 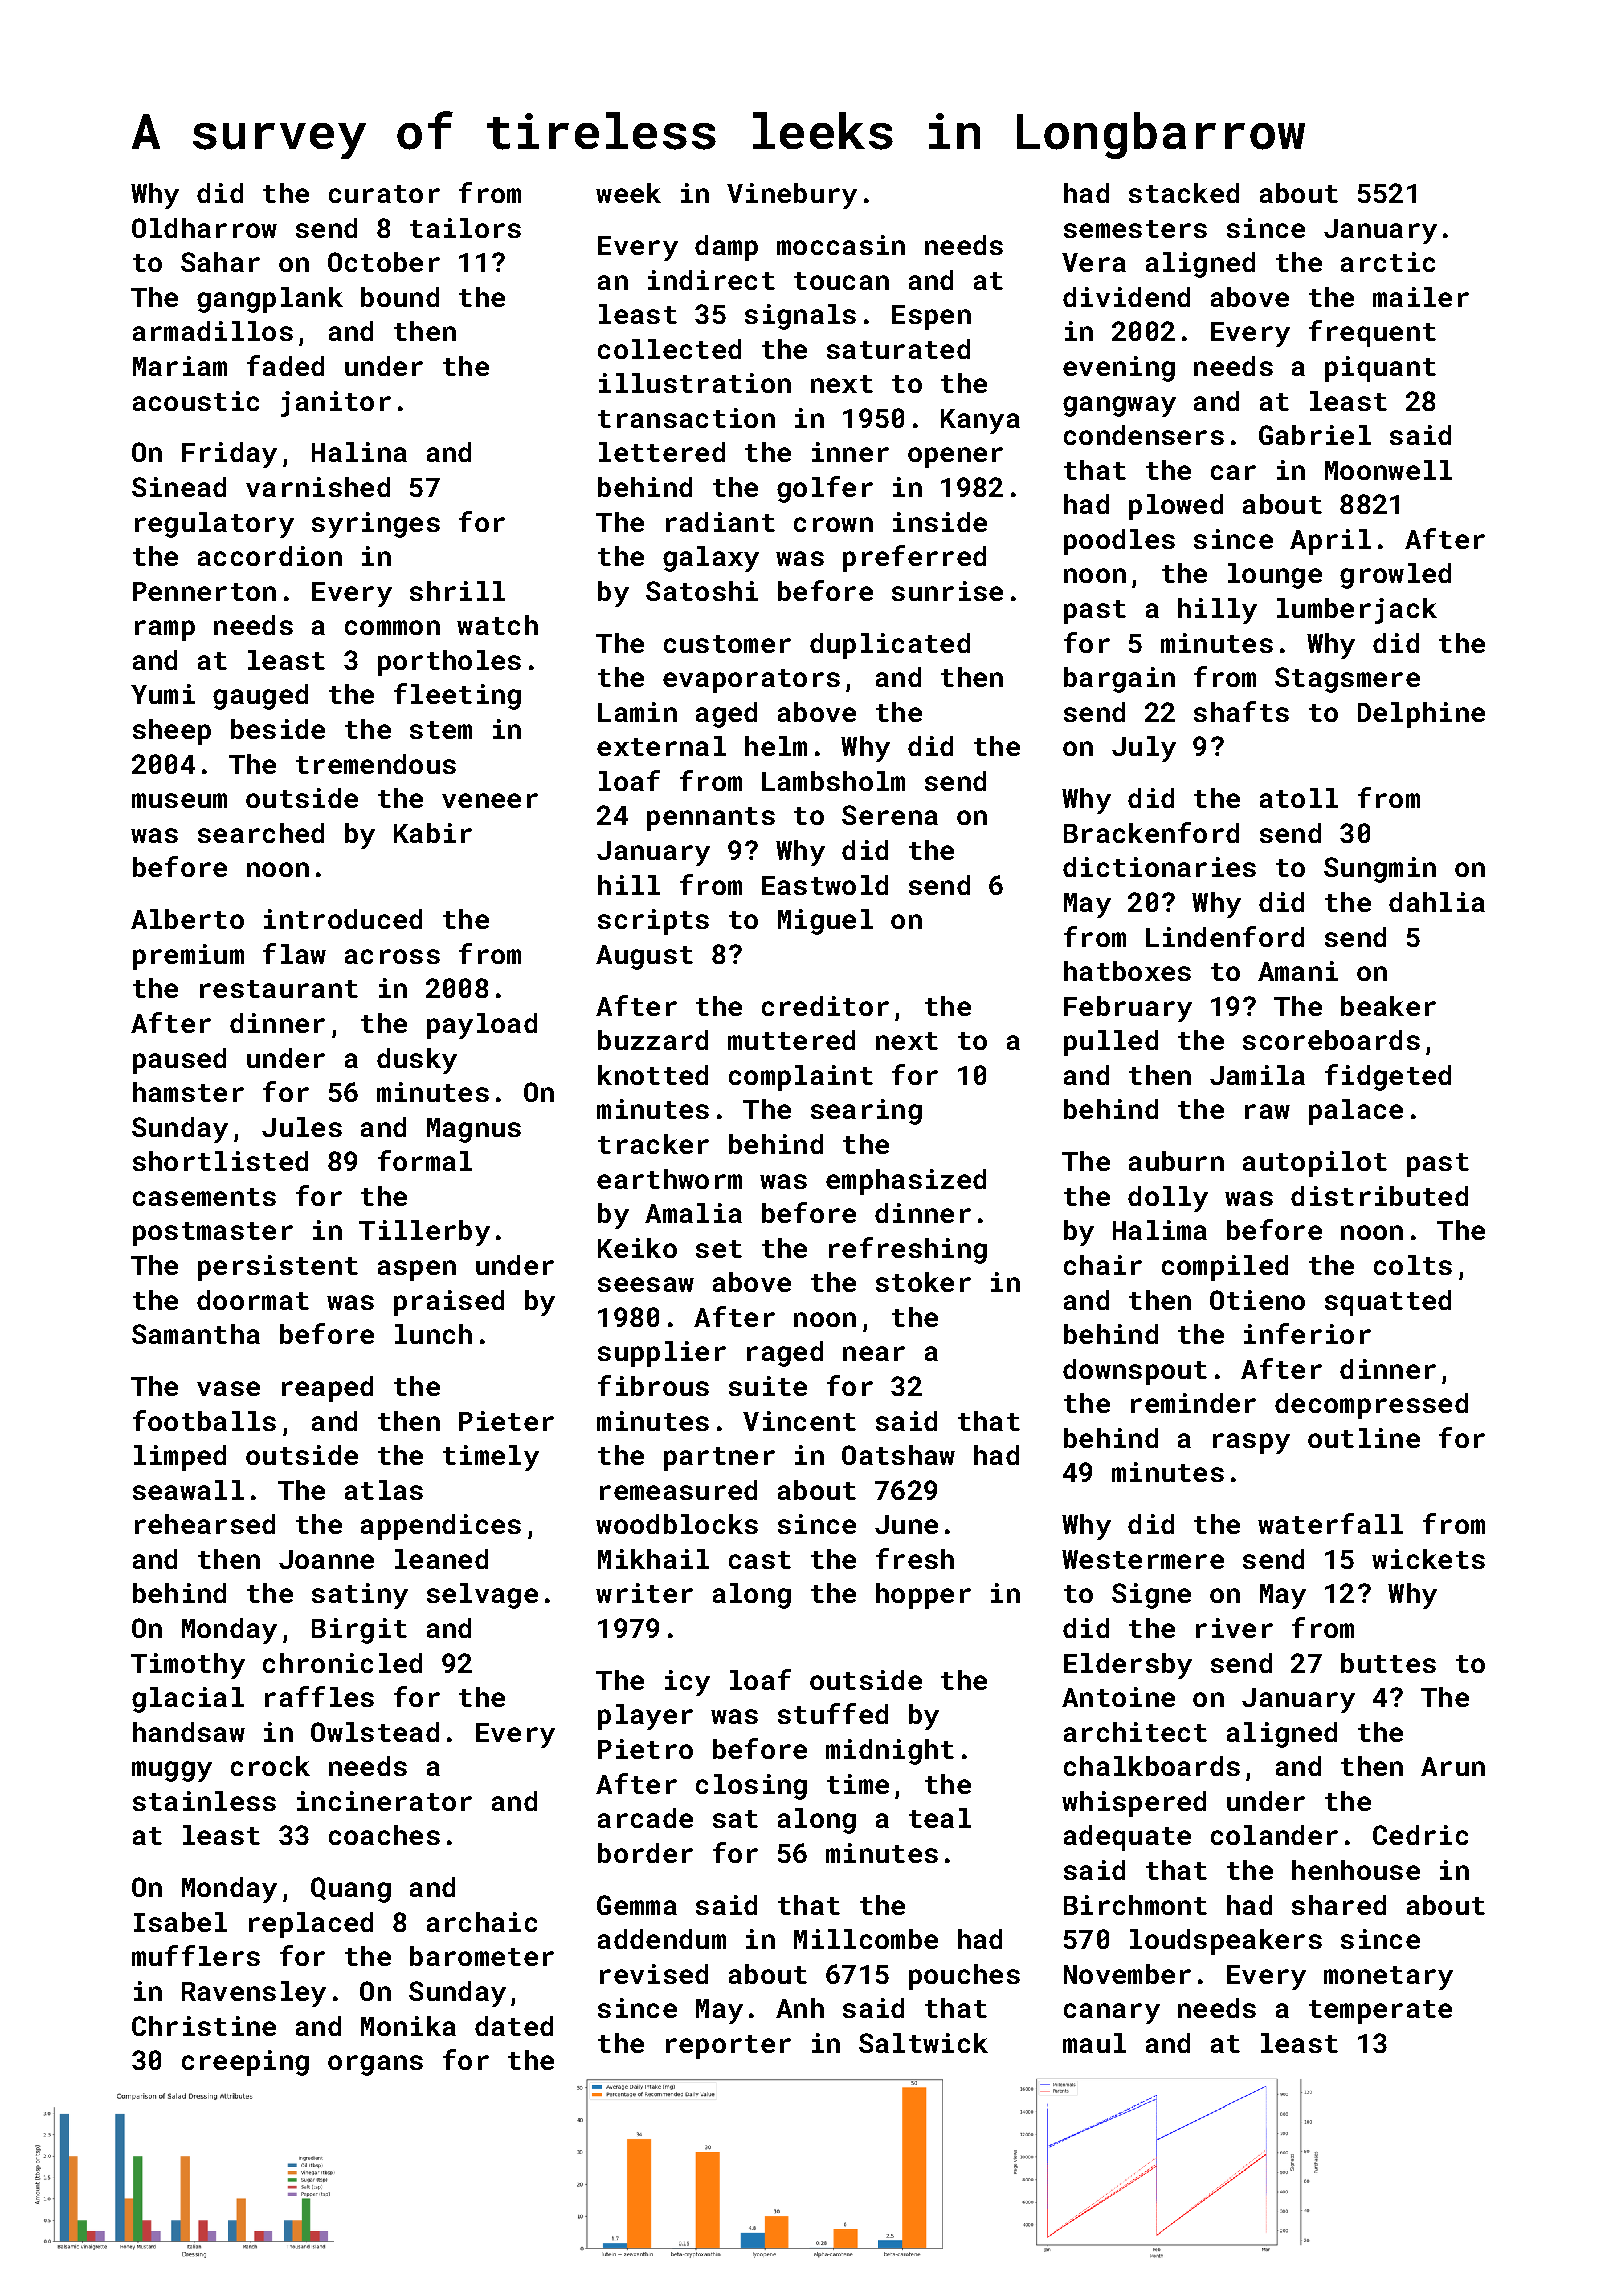 I want to click on Amalia, so click(x=693, y=1213).
